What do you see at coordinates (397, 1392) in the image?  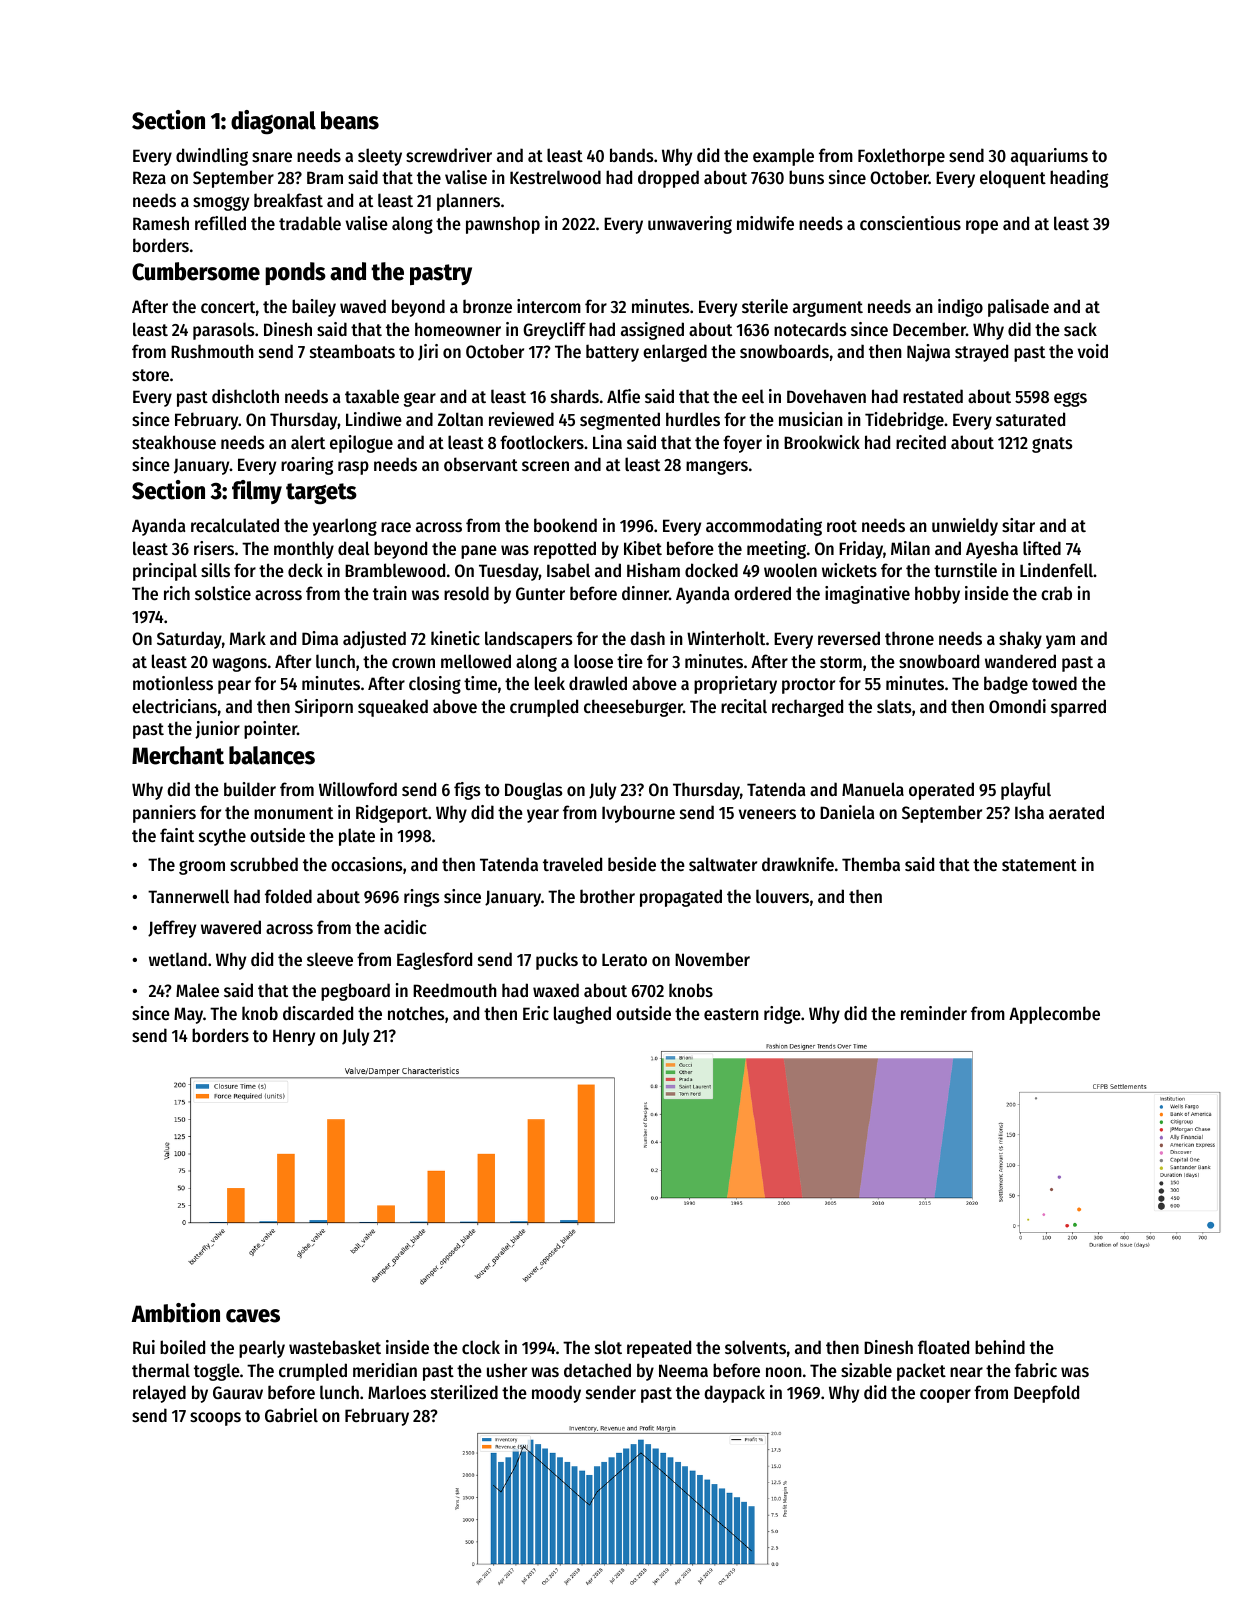 I see `Marloes` at bounding box center [397, 1392].
